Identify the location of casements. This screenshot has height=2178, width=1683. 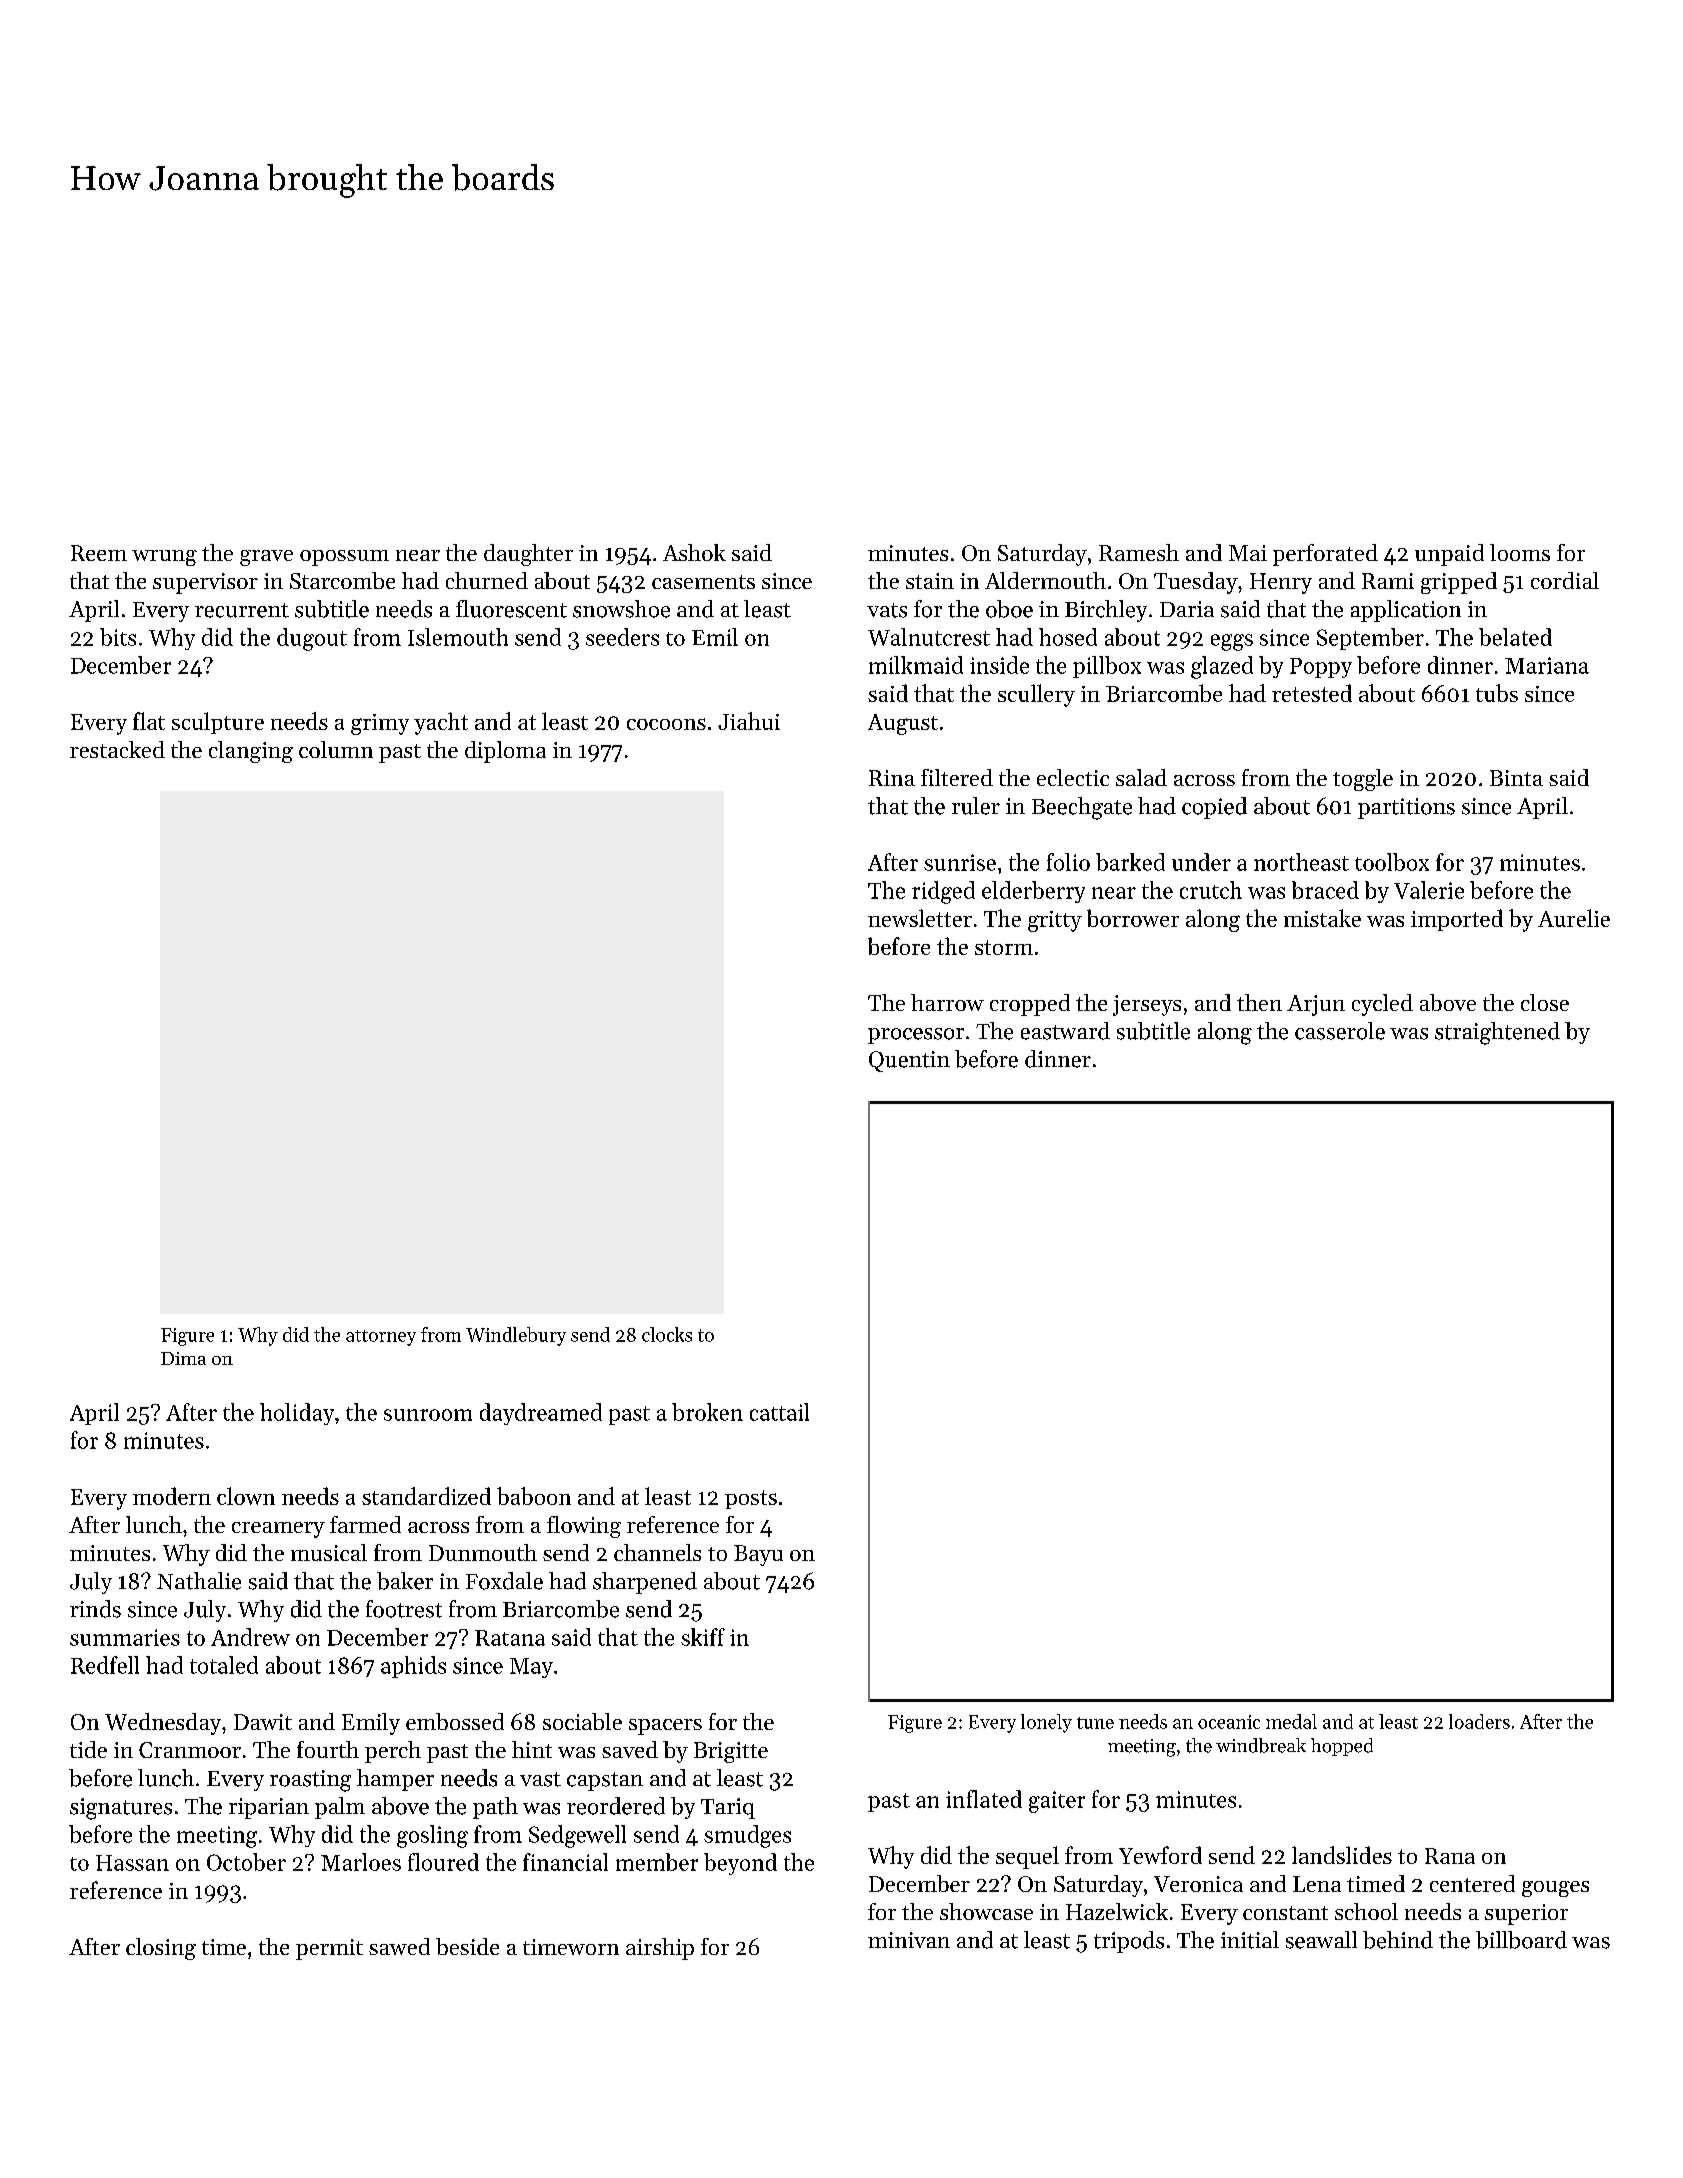
(703, 582).
